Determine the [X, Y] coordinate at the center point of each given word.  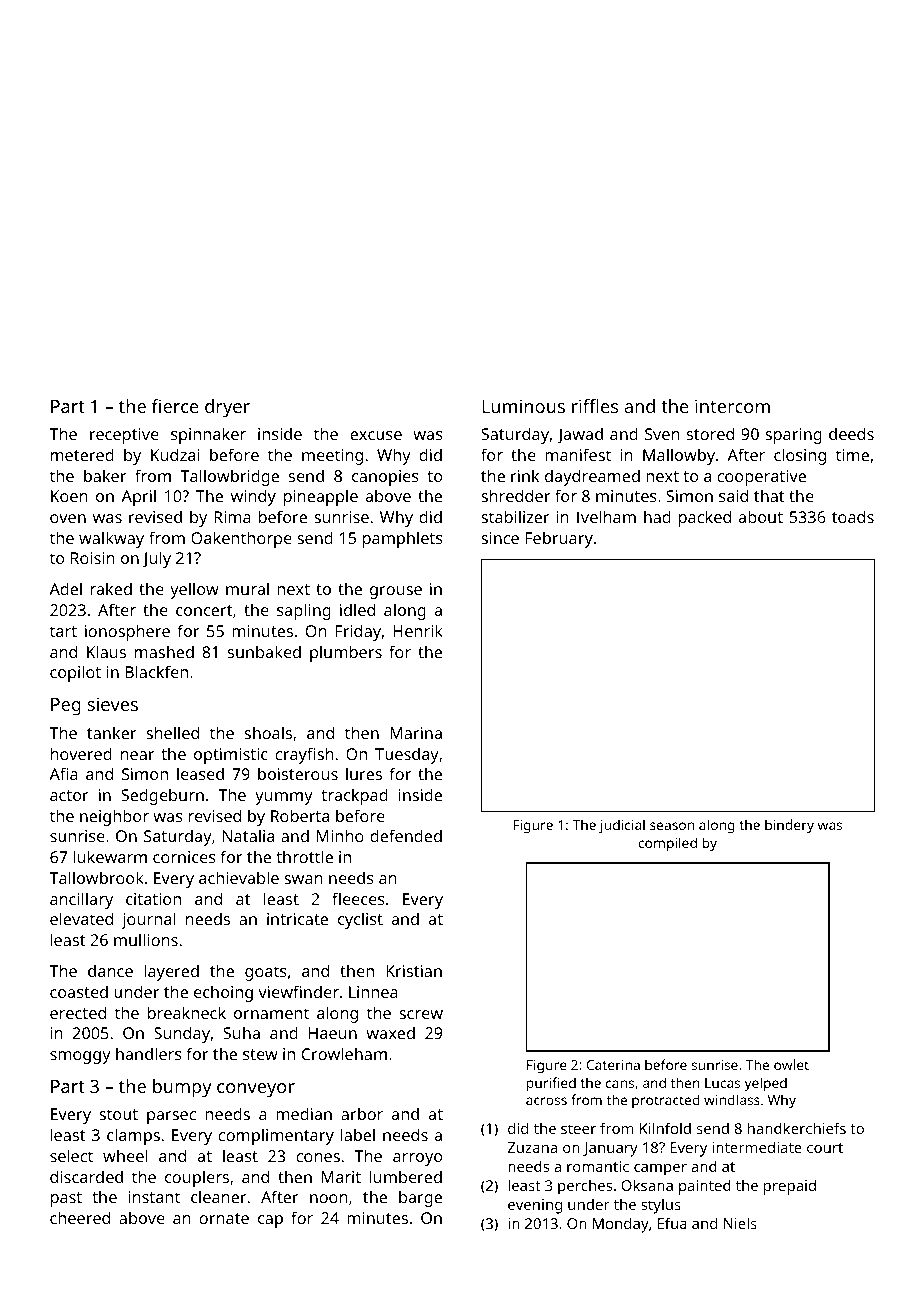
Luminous [523, 406]
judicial [622, 826]
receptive [124, 436]
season [672, 826]
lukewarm [110, 856]
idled [357, 609]
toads [853, 516]
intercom [732, 406]
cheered [80, 1217]
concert [204, 610]
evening [535, 1206]
